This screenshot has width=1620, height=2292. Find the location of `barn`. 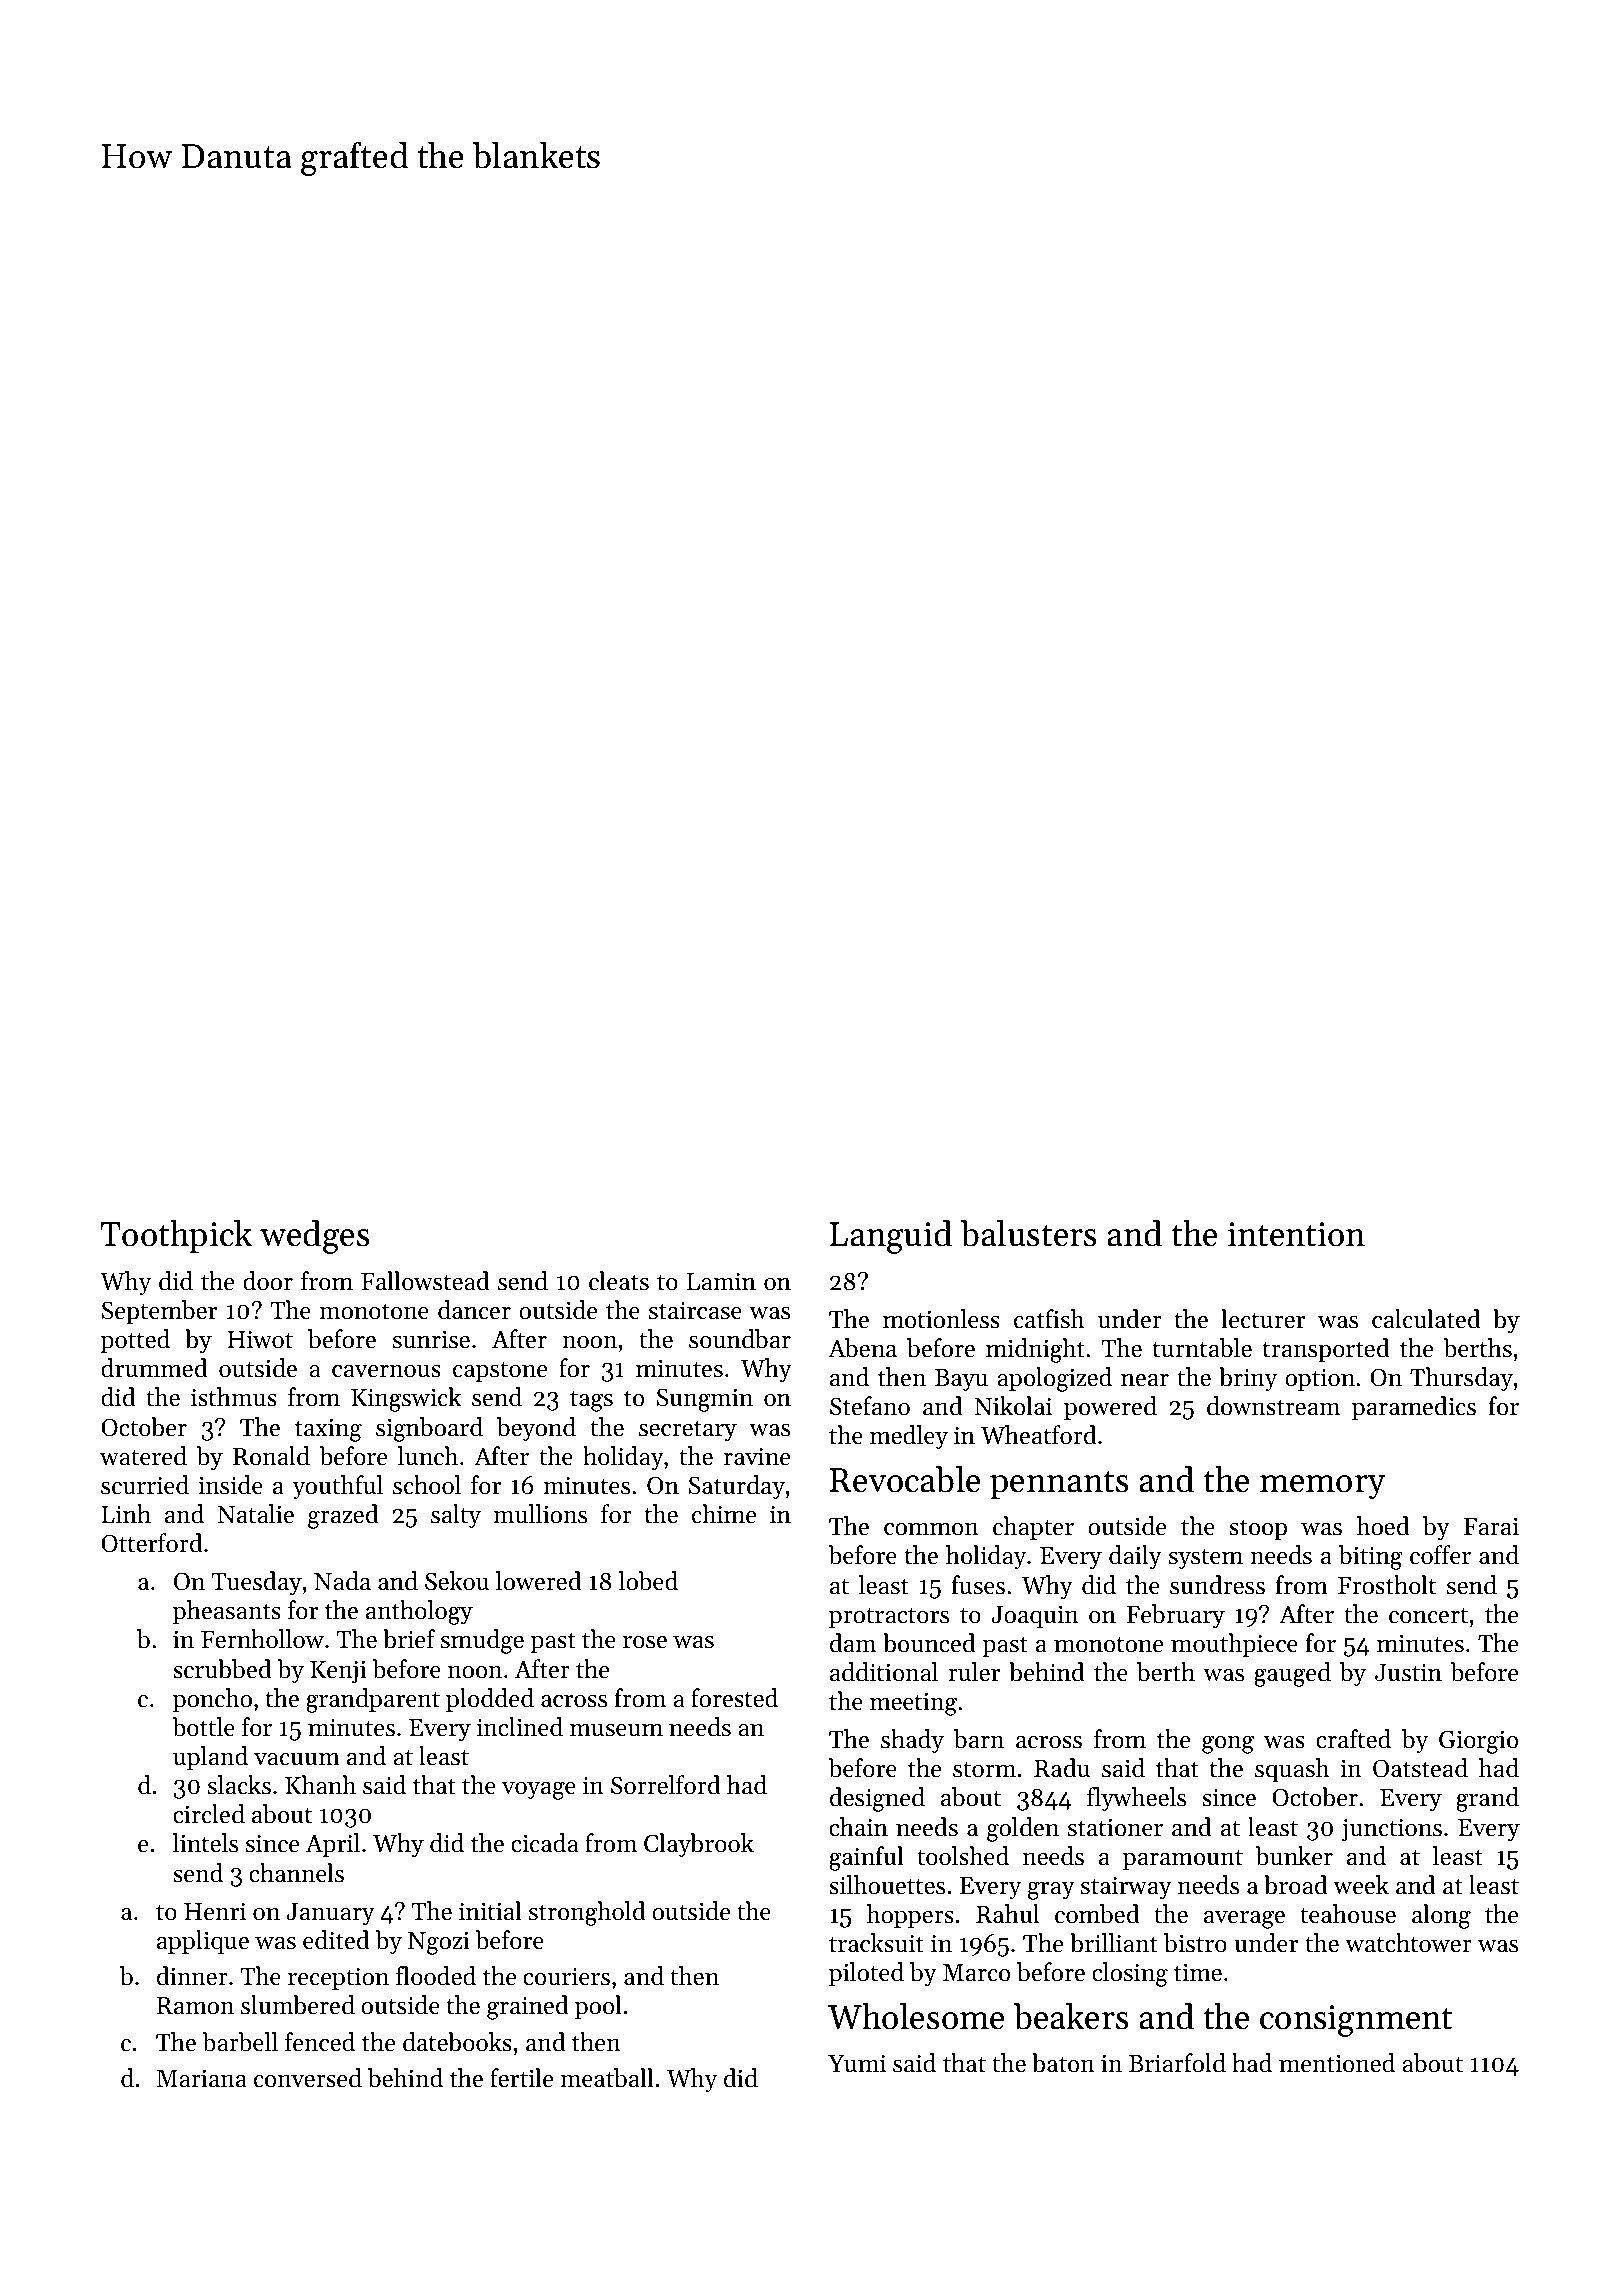

barn is located at coordinates (979, 1739).
